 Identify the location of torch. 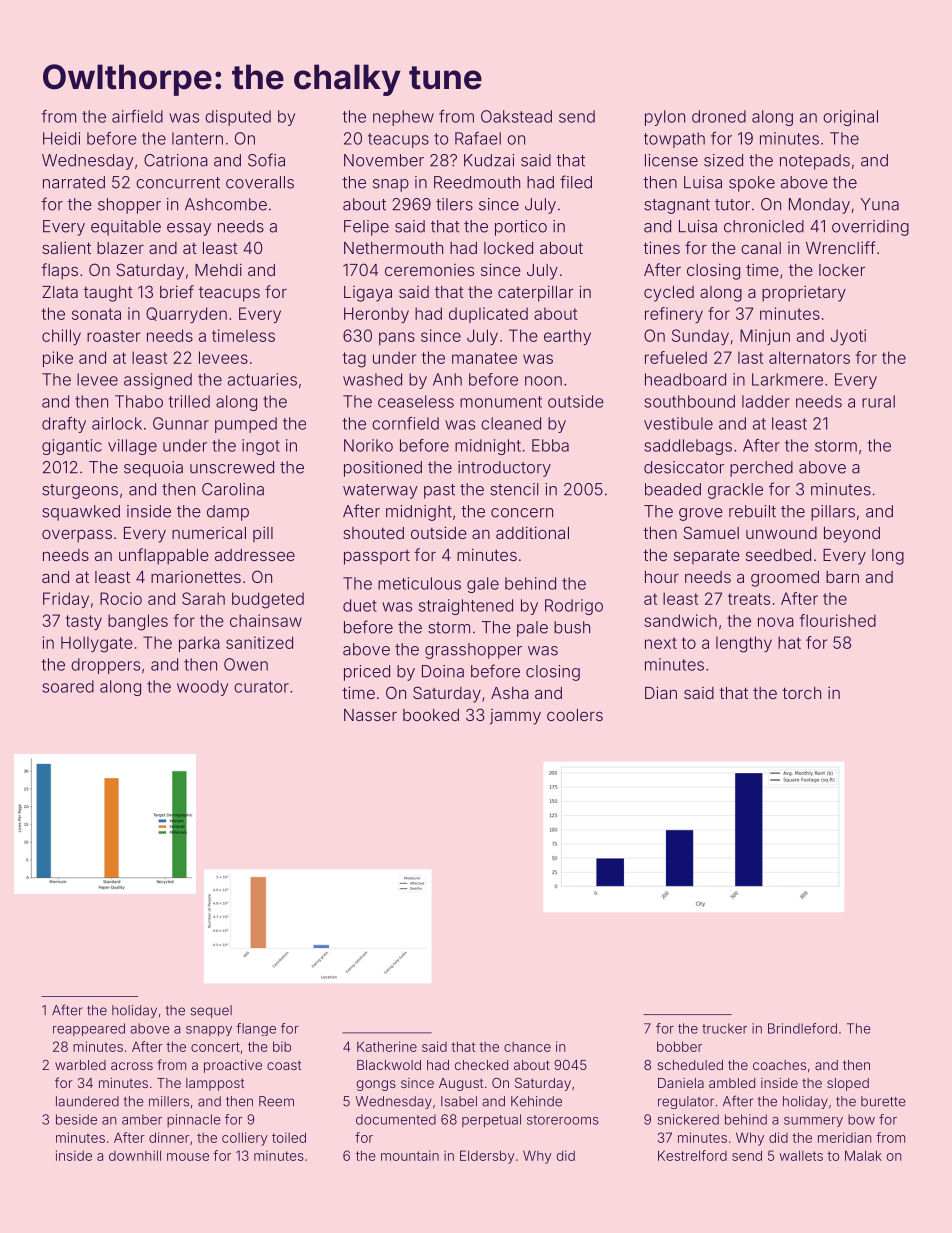
(801, 693).
